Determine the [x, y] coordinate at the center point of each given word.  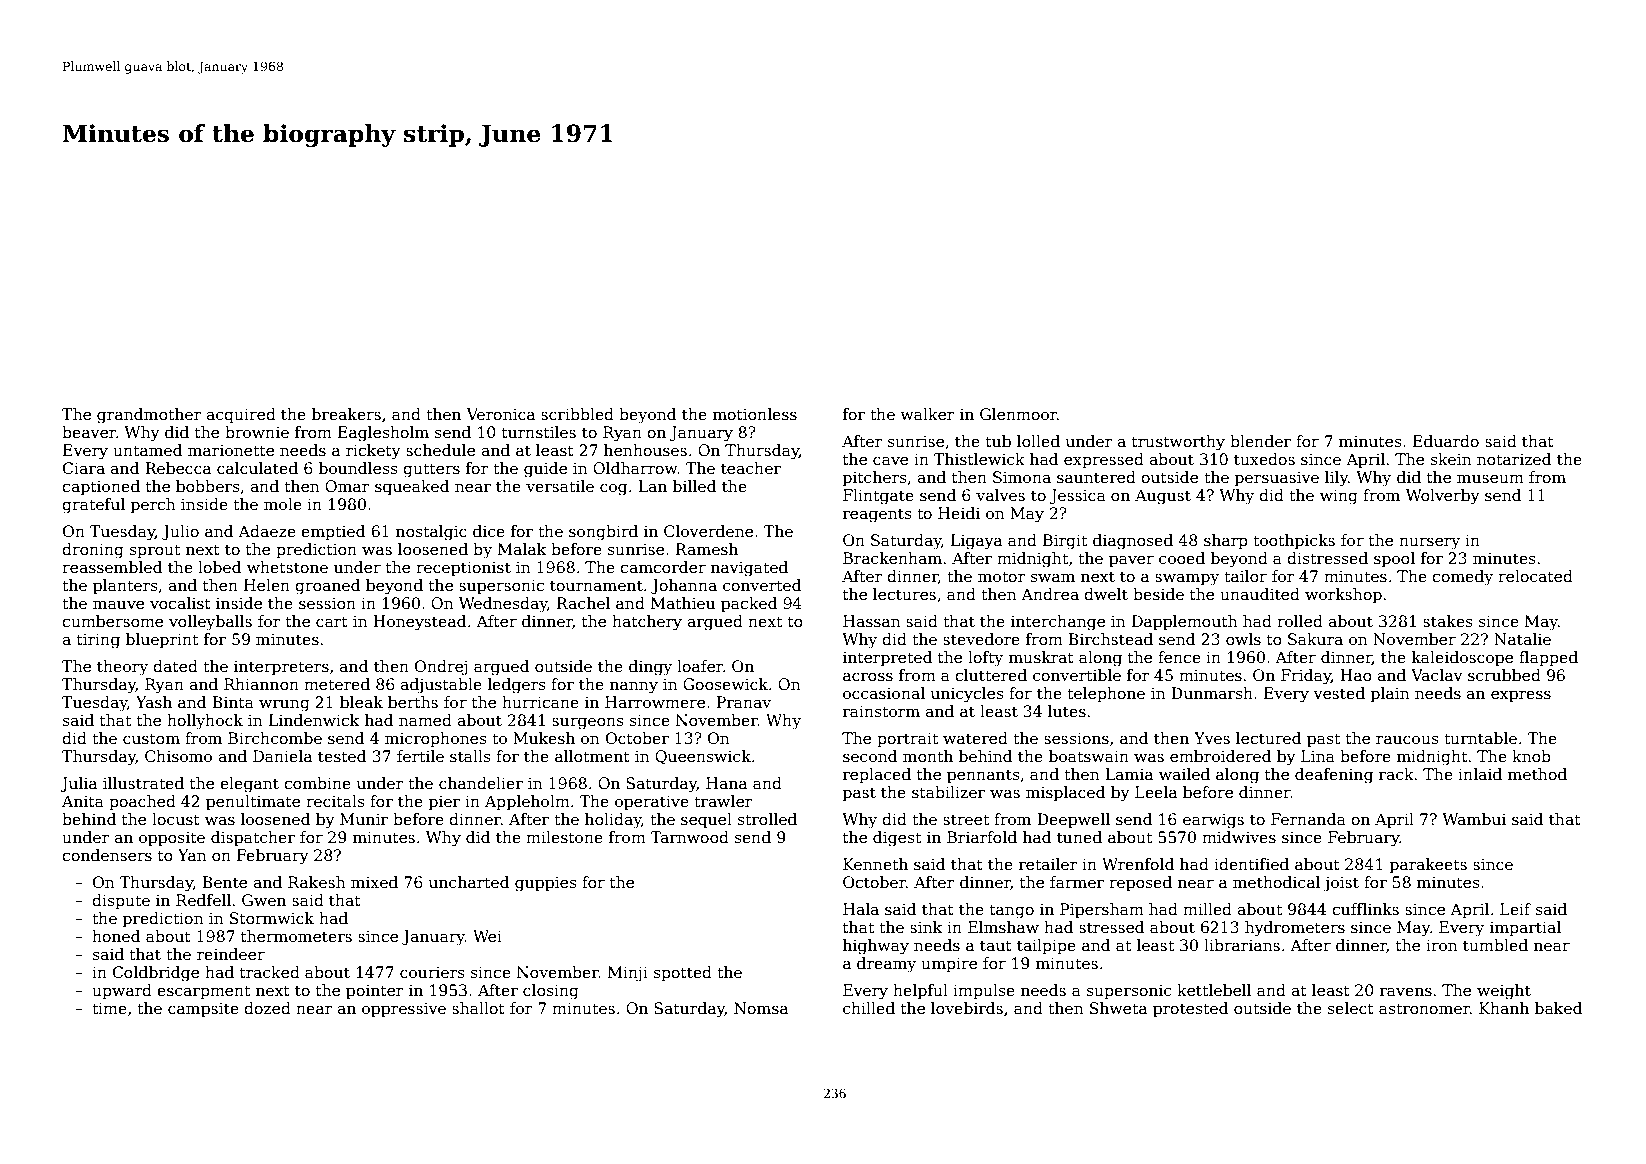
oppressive [404, 1009]
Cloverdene [708, 531]
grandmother [149, 416]
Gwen [264, 900]
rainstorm [881, 711]
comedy [1462, 578]
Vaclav [1437, 675]
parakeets [1428, 865]
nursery [1429, 543]
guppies [546, 884]
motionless [755, 414]
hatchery [647, 623]
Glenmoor [1018, 414]
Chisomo [178, 756]
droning [93, 551]
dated [175, 666]
